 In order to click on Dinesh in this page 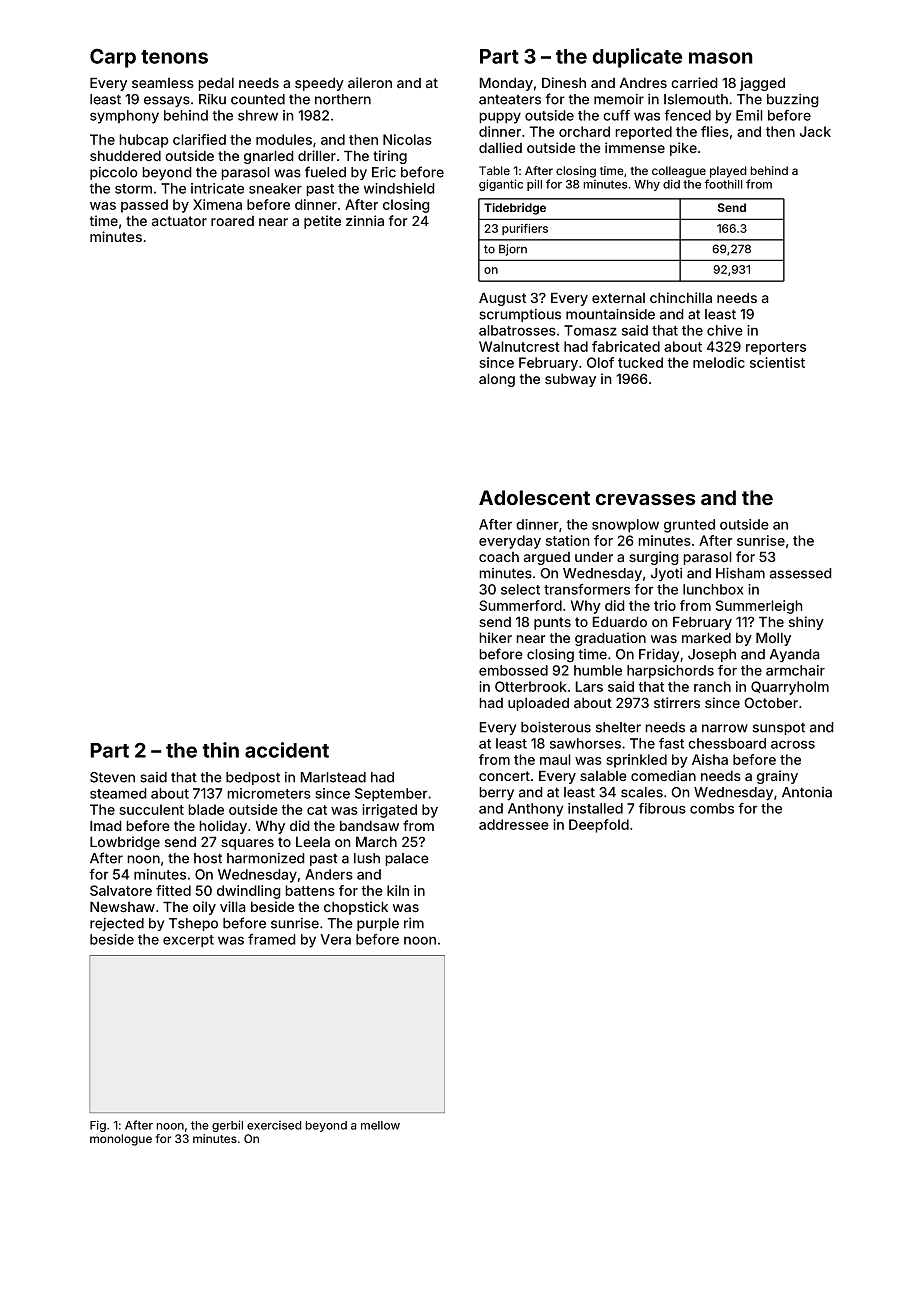, I will do `click(564, 82)`.
